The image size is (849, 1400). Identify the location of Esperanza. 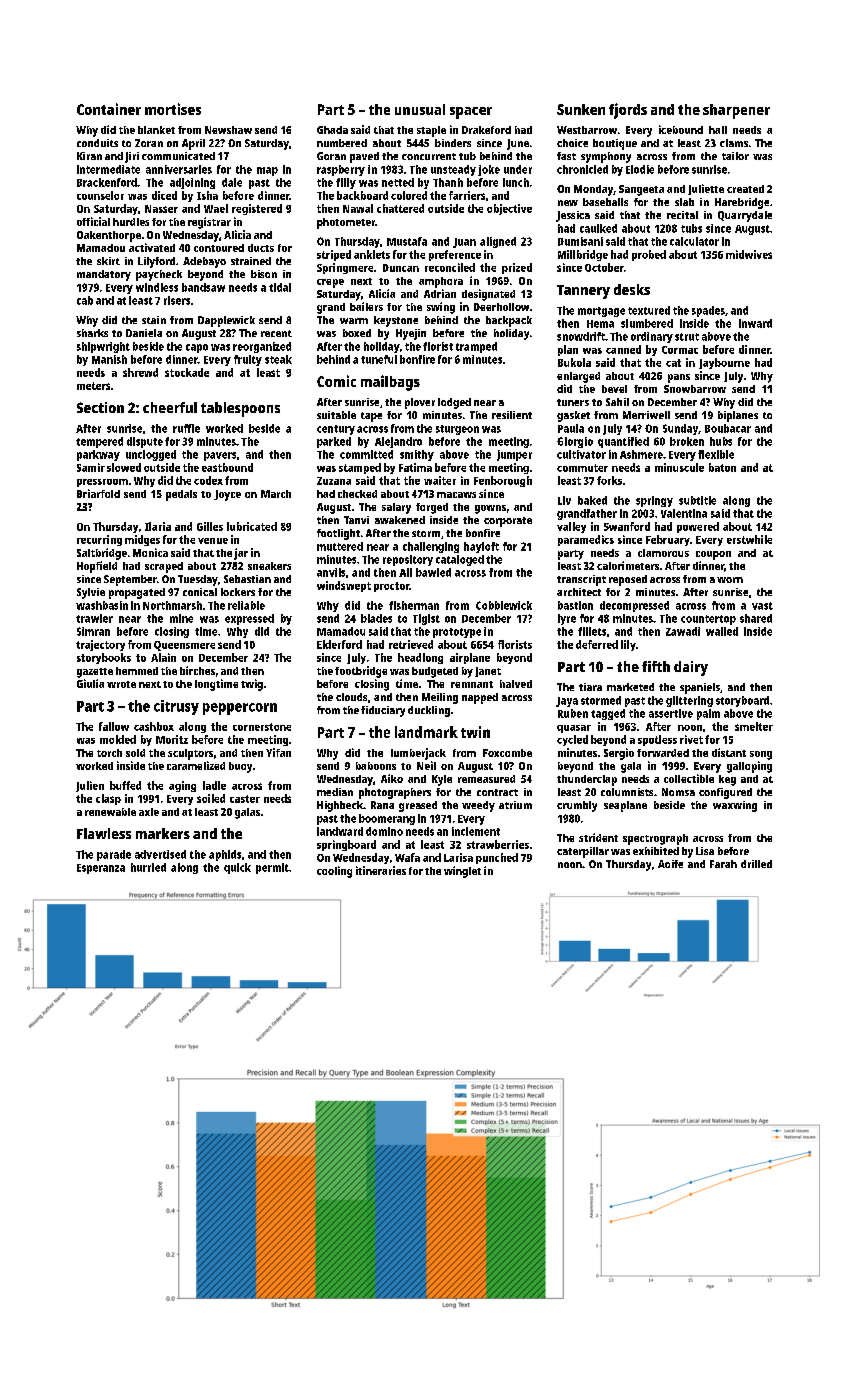
(101, 869).
